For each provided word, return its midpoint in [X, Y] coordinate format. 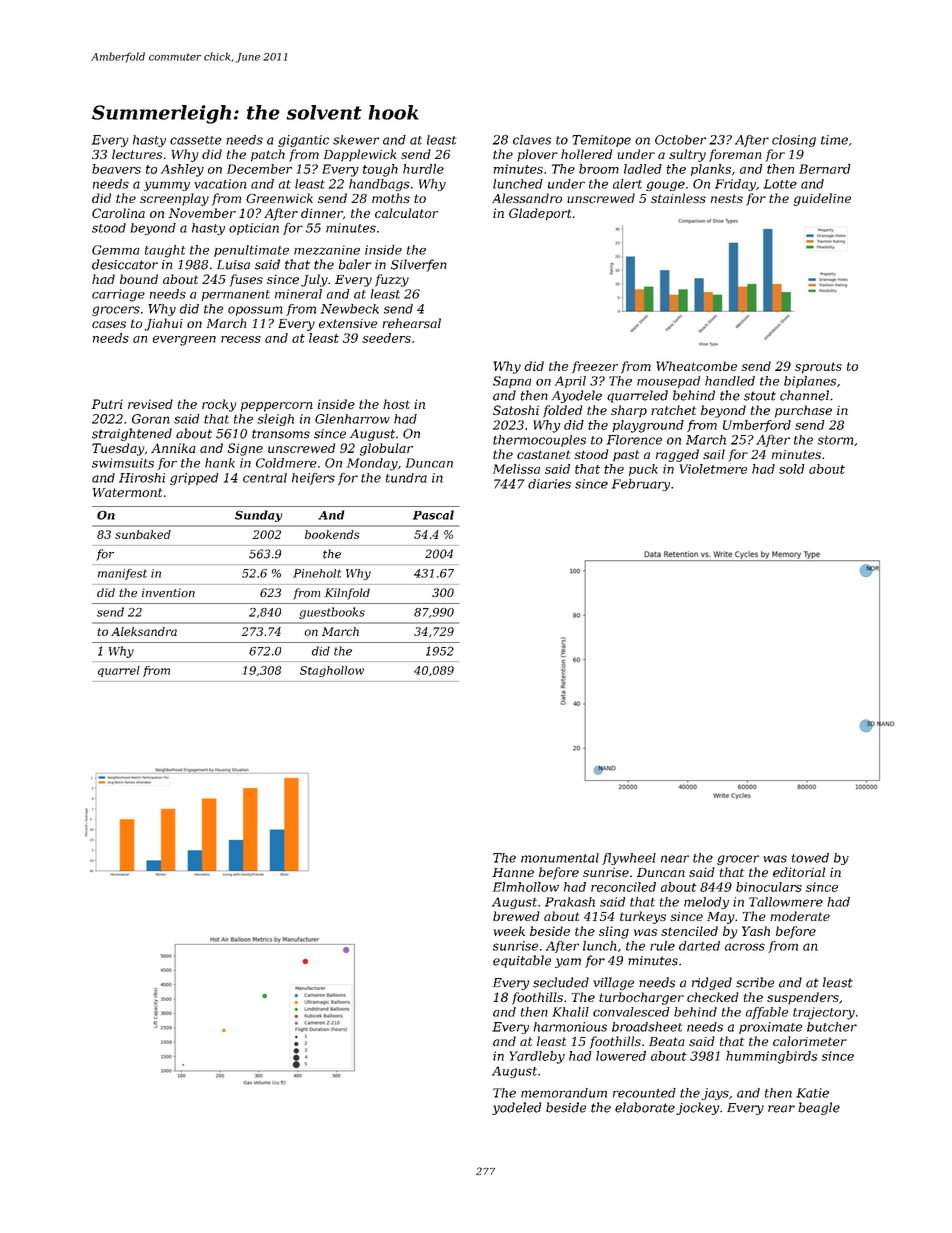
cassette [196, 140]
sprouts [818, 368]
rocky [219, 405]
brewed [516, 916]
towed [810, 858]
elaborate [645, 1107]
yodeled [516, 1108]
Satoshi [516, 410]
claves [532, 140]
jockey [697, 1108]
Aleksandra [144, 631]
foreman [735, 155]
